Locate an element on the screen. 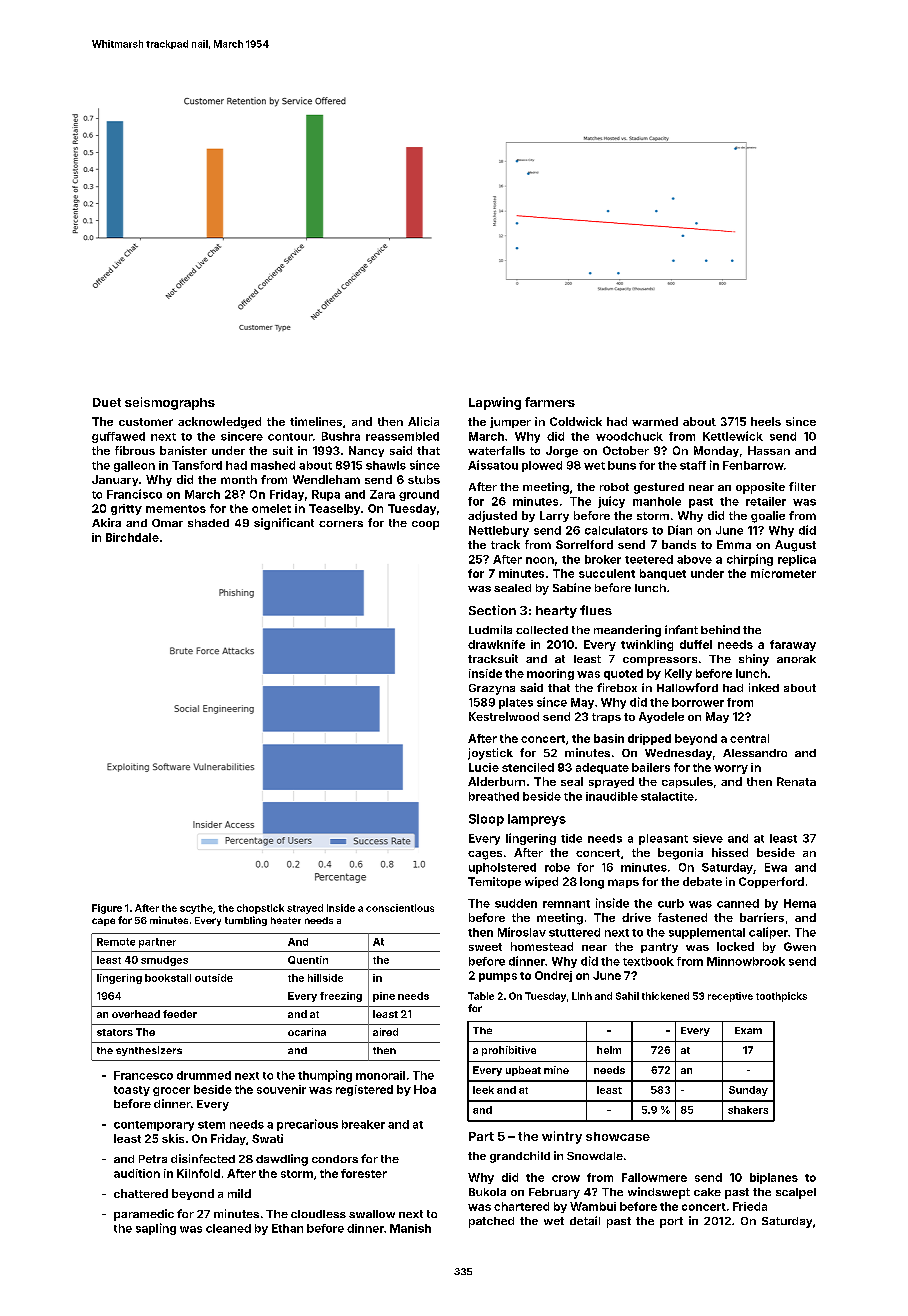 Image resolution: width=908 pixels, height=1316 pixels. Alicia is located at coordinates (423, 421).
